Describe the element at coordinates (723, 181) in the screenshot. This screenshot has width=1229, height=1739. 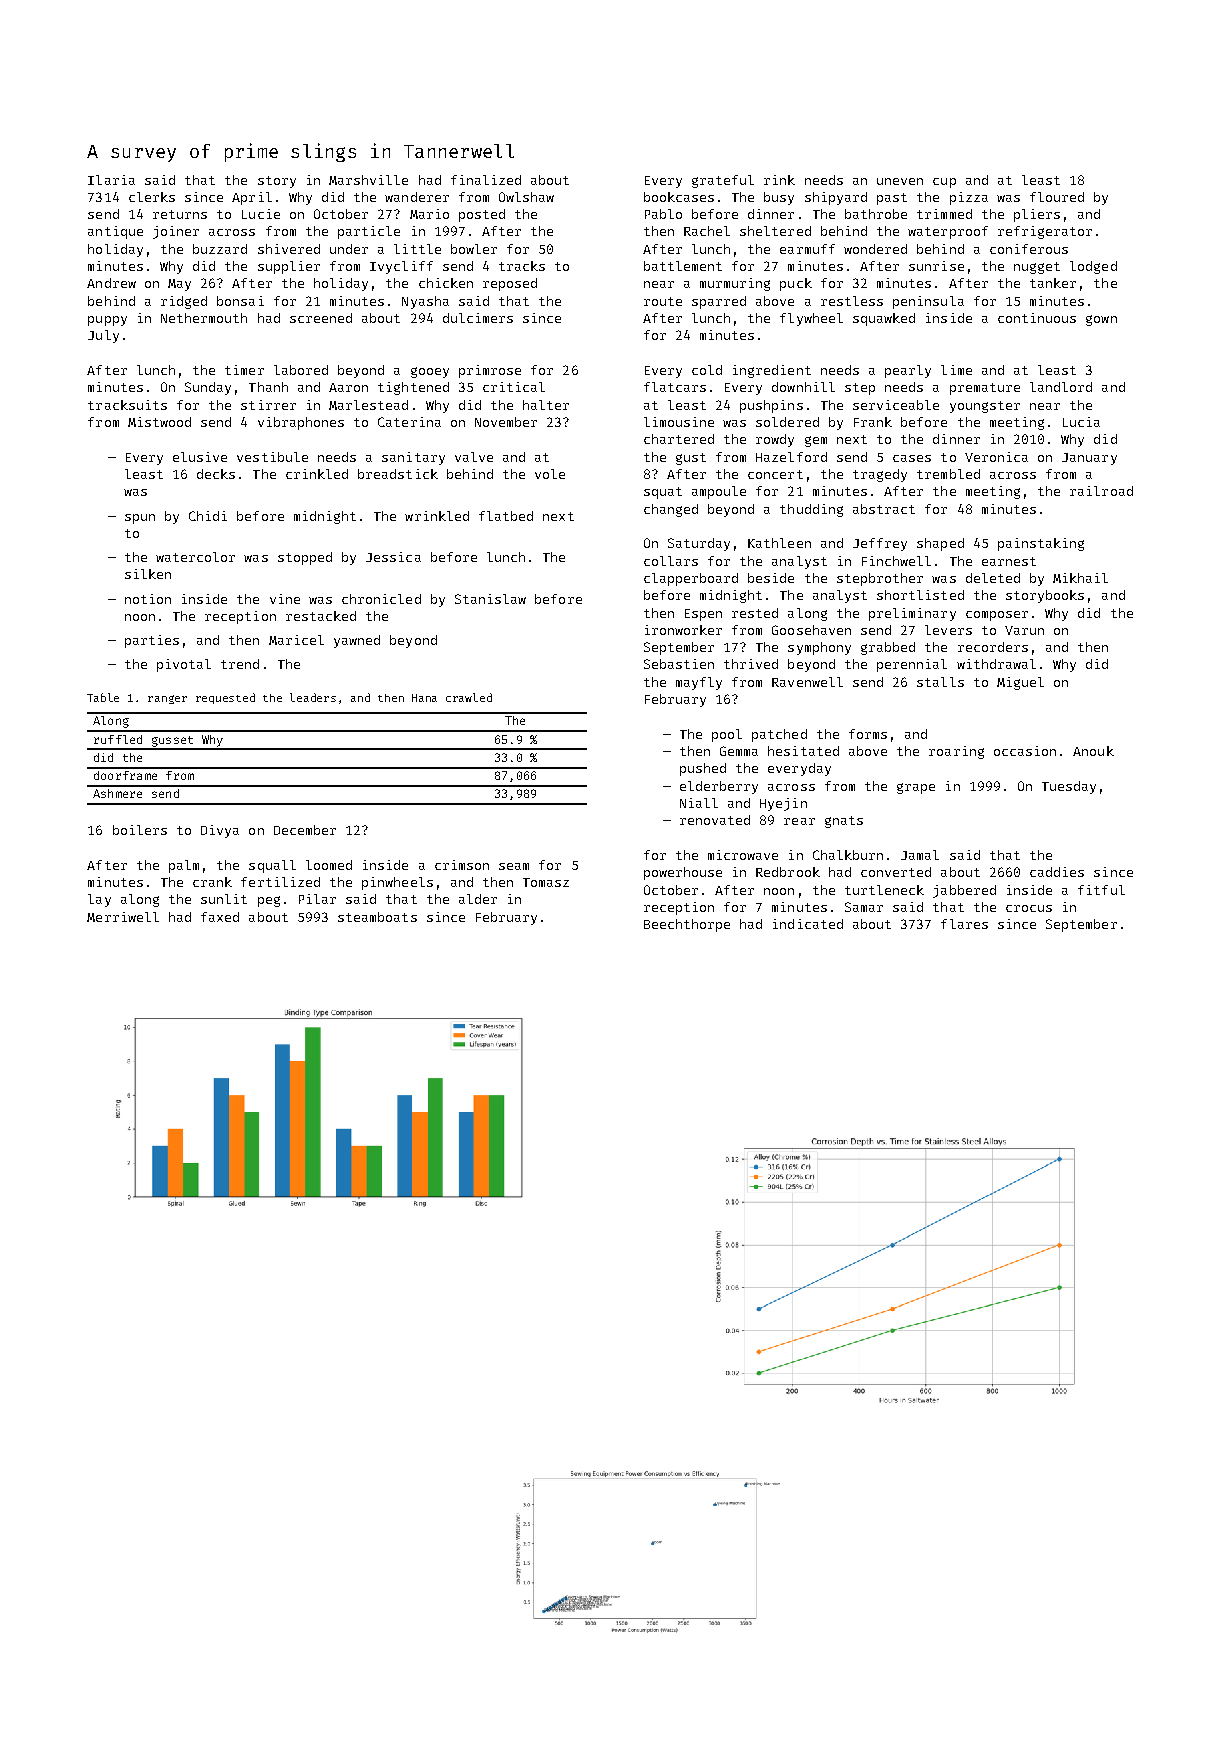
I see `grateful` at that location.
